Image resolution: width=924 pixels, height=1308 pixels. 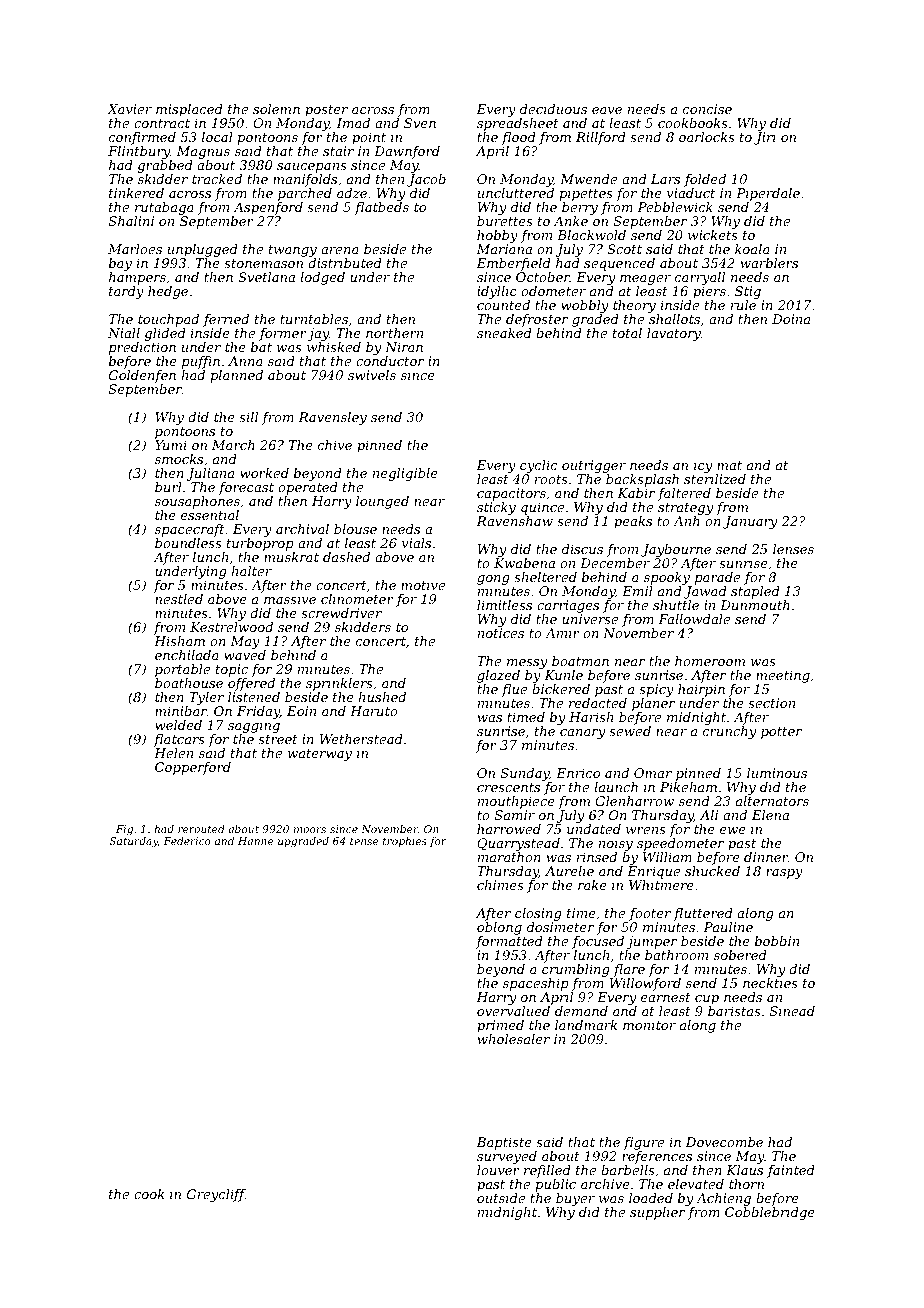 What do you see at coordinates (504, 1143) in the screenshot?
I see `Baptiste` at bounding box center [504, 1143].
